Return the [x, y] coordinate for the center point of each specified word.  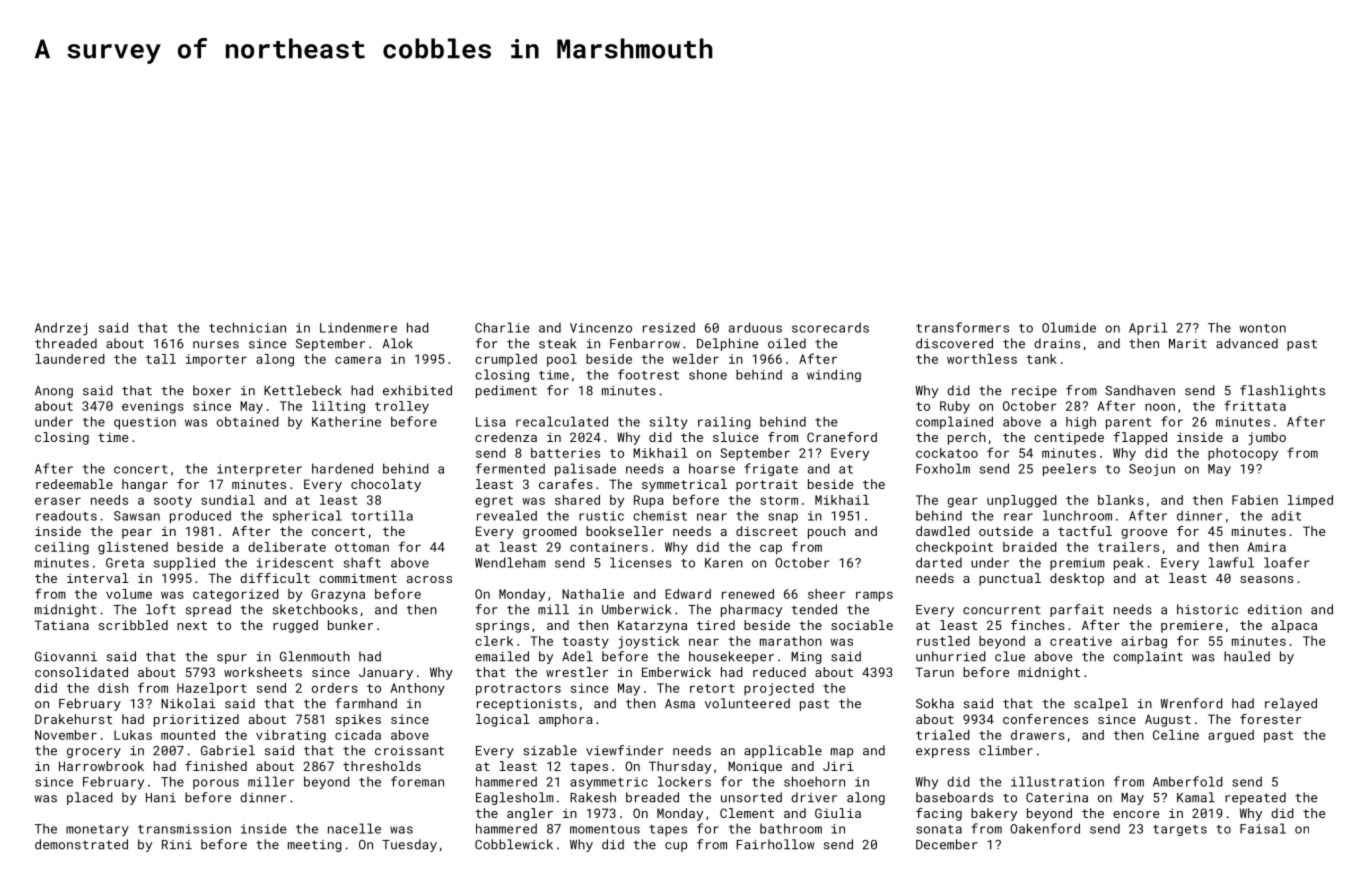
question [145, 423]
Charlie [502, 327]
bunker [350, 625]
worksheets [263, 672]
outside [1006, 531]
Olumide [1069, 327]
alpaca [1294, 626]
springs [502, 626]
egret [494, 502]
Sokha [935, 703]
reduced [779, 672]
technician [247, 327]
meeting [315, 846]
